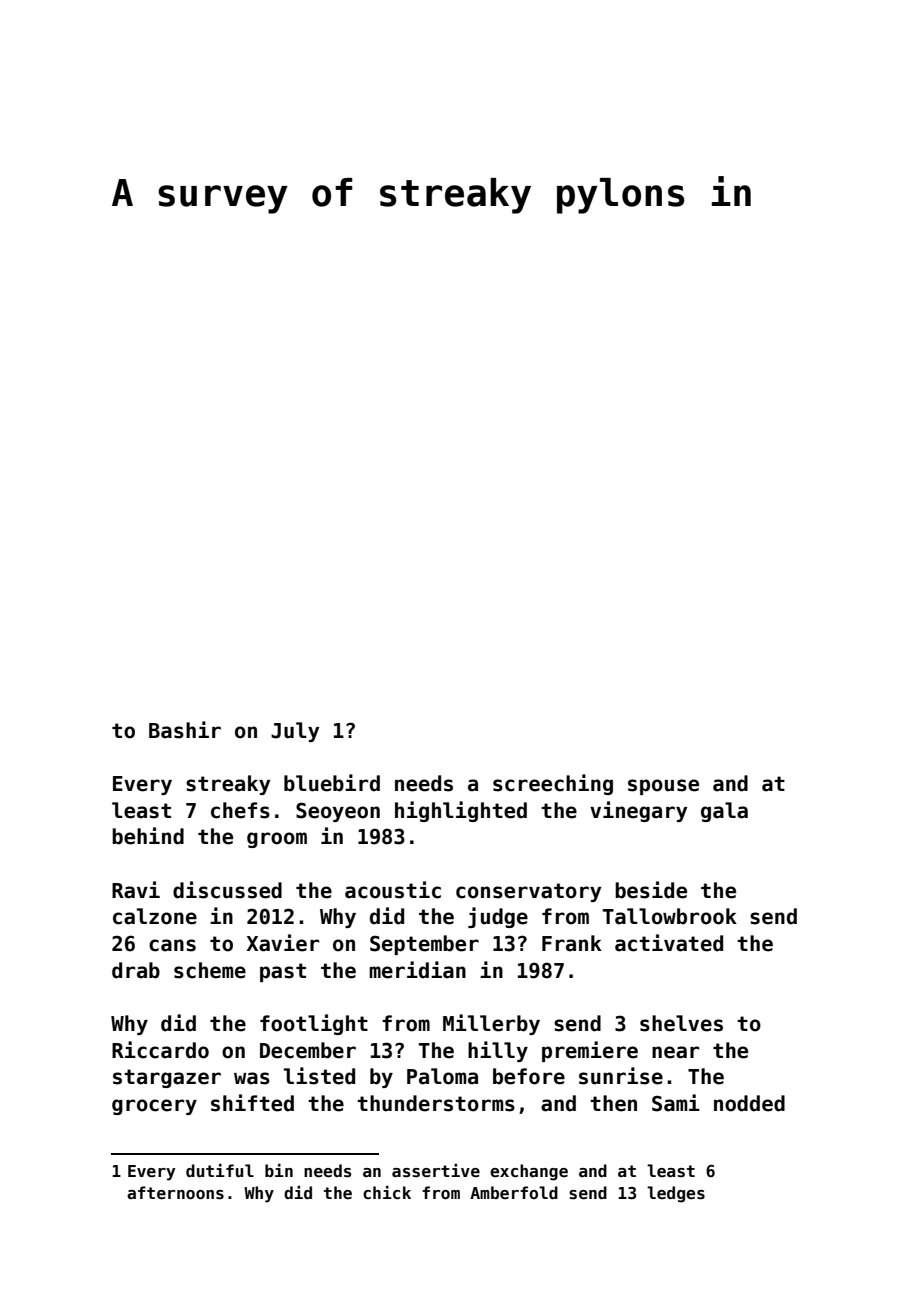  What do you see at coordinates (240, 810) in the screenshot?
I see `chefs` at bounding box center [240, 810].
